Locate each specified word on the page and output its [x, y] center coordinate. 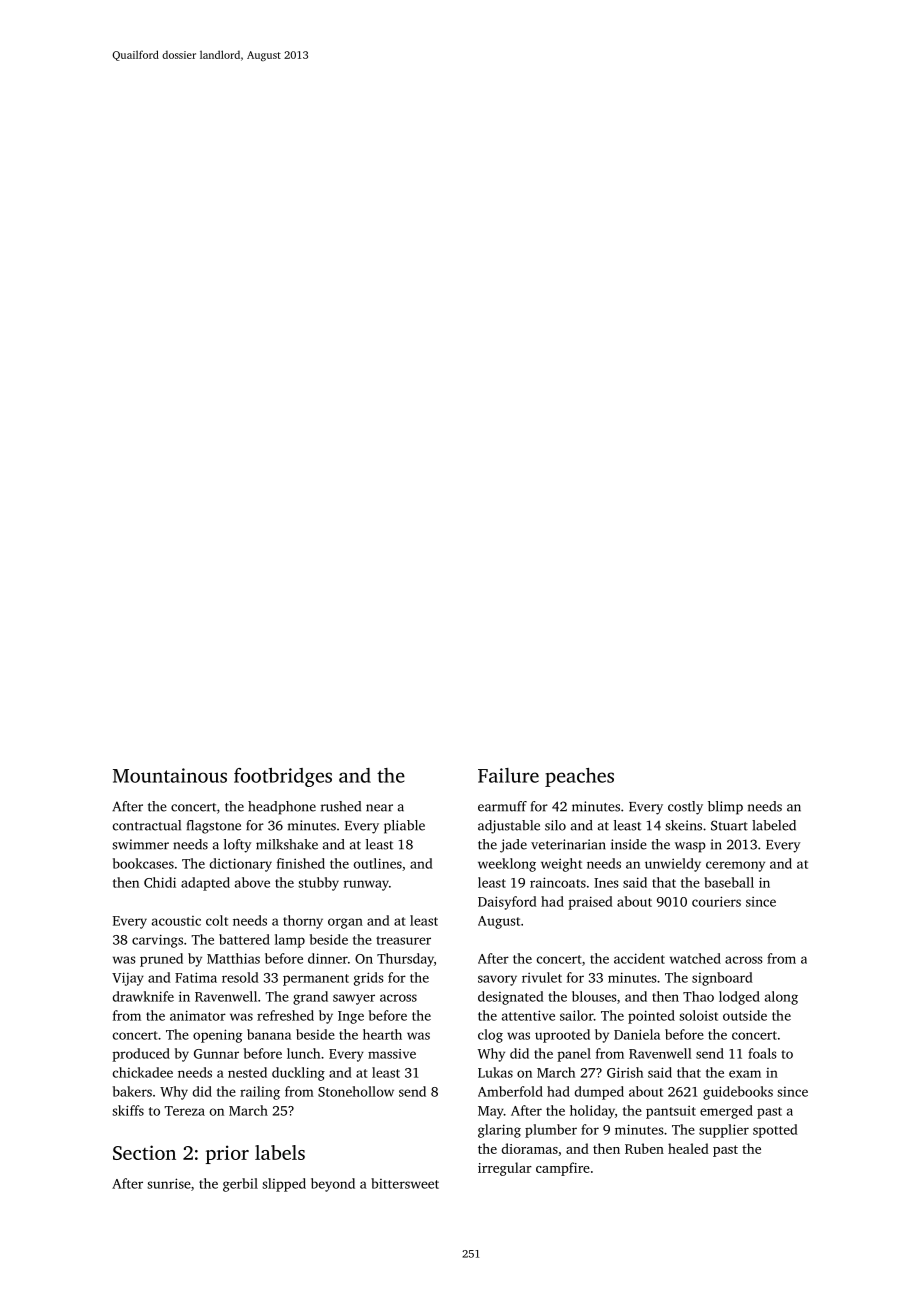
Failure [508, 775]
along [781, 998]
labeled [774, 825]
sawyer [354, 999]
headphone [282, 808]
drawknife [143, 996]
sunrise [169, 1183]
